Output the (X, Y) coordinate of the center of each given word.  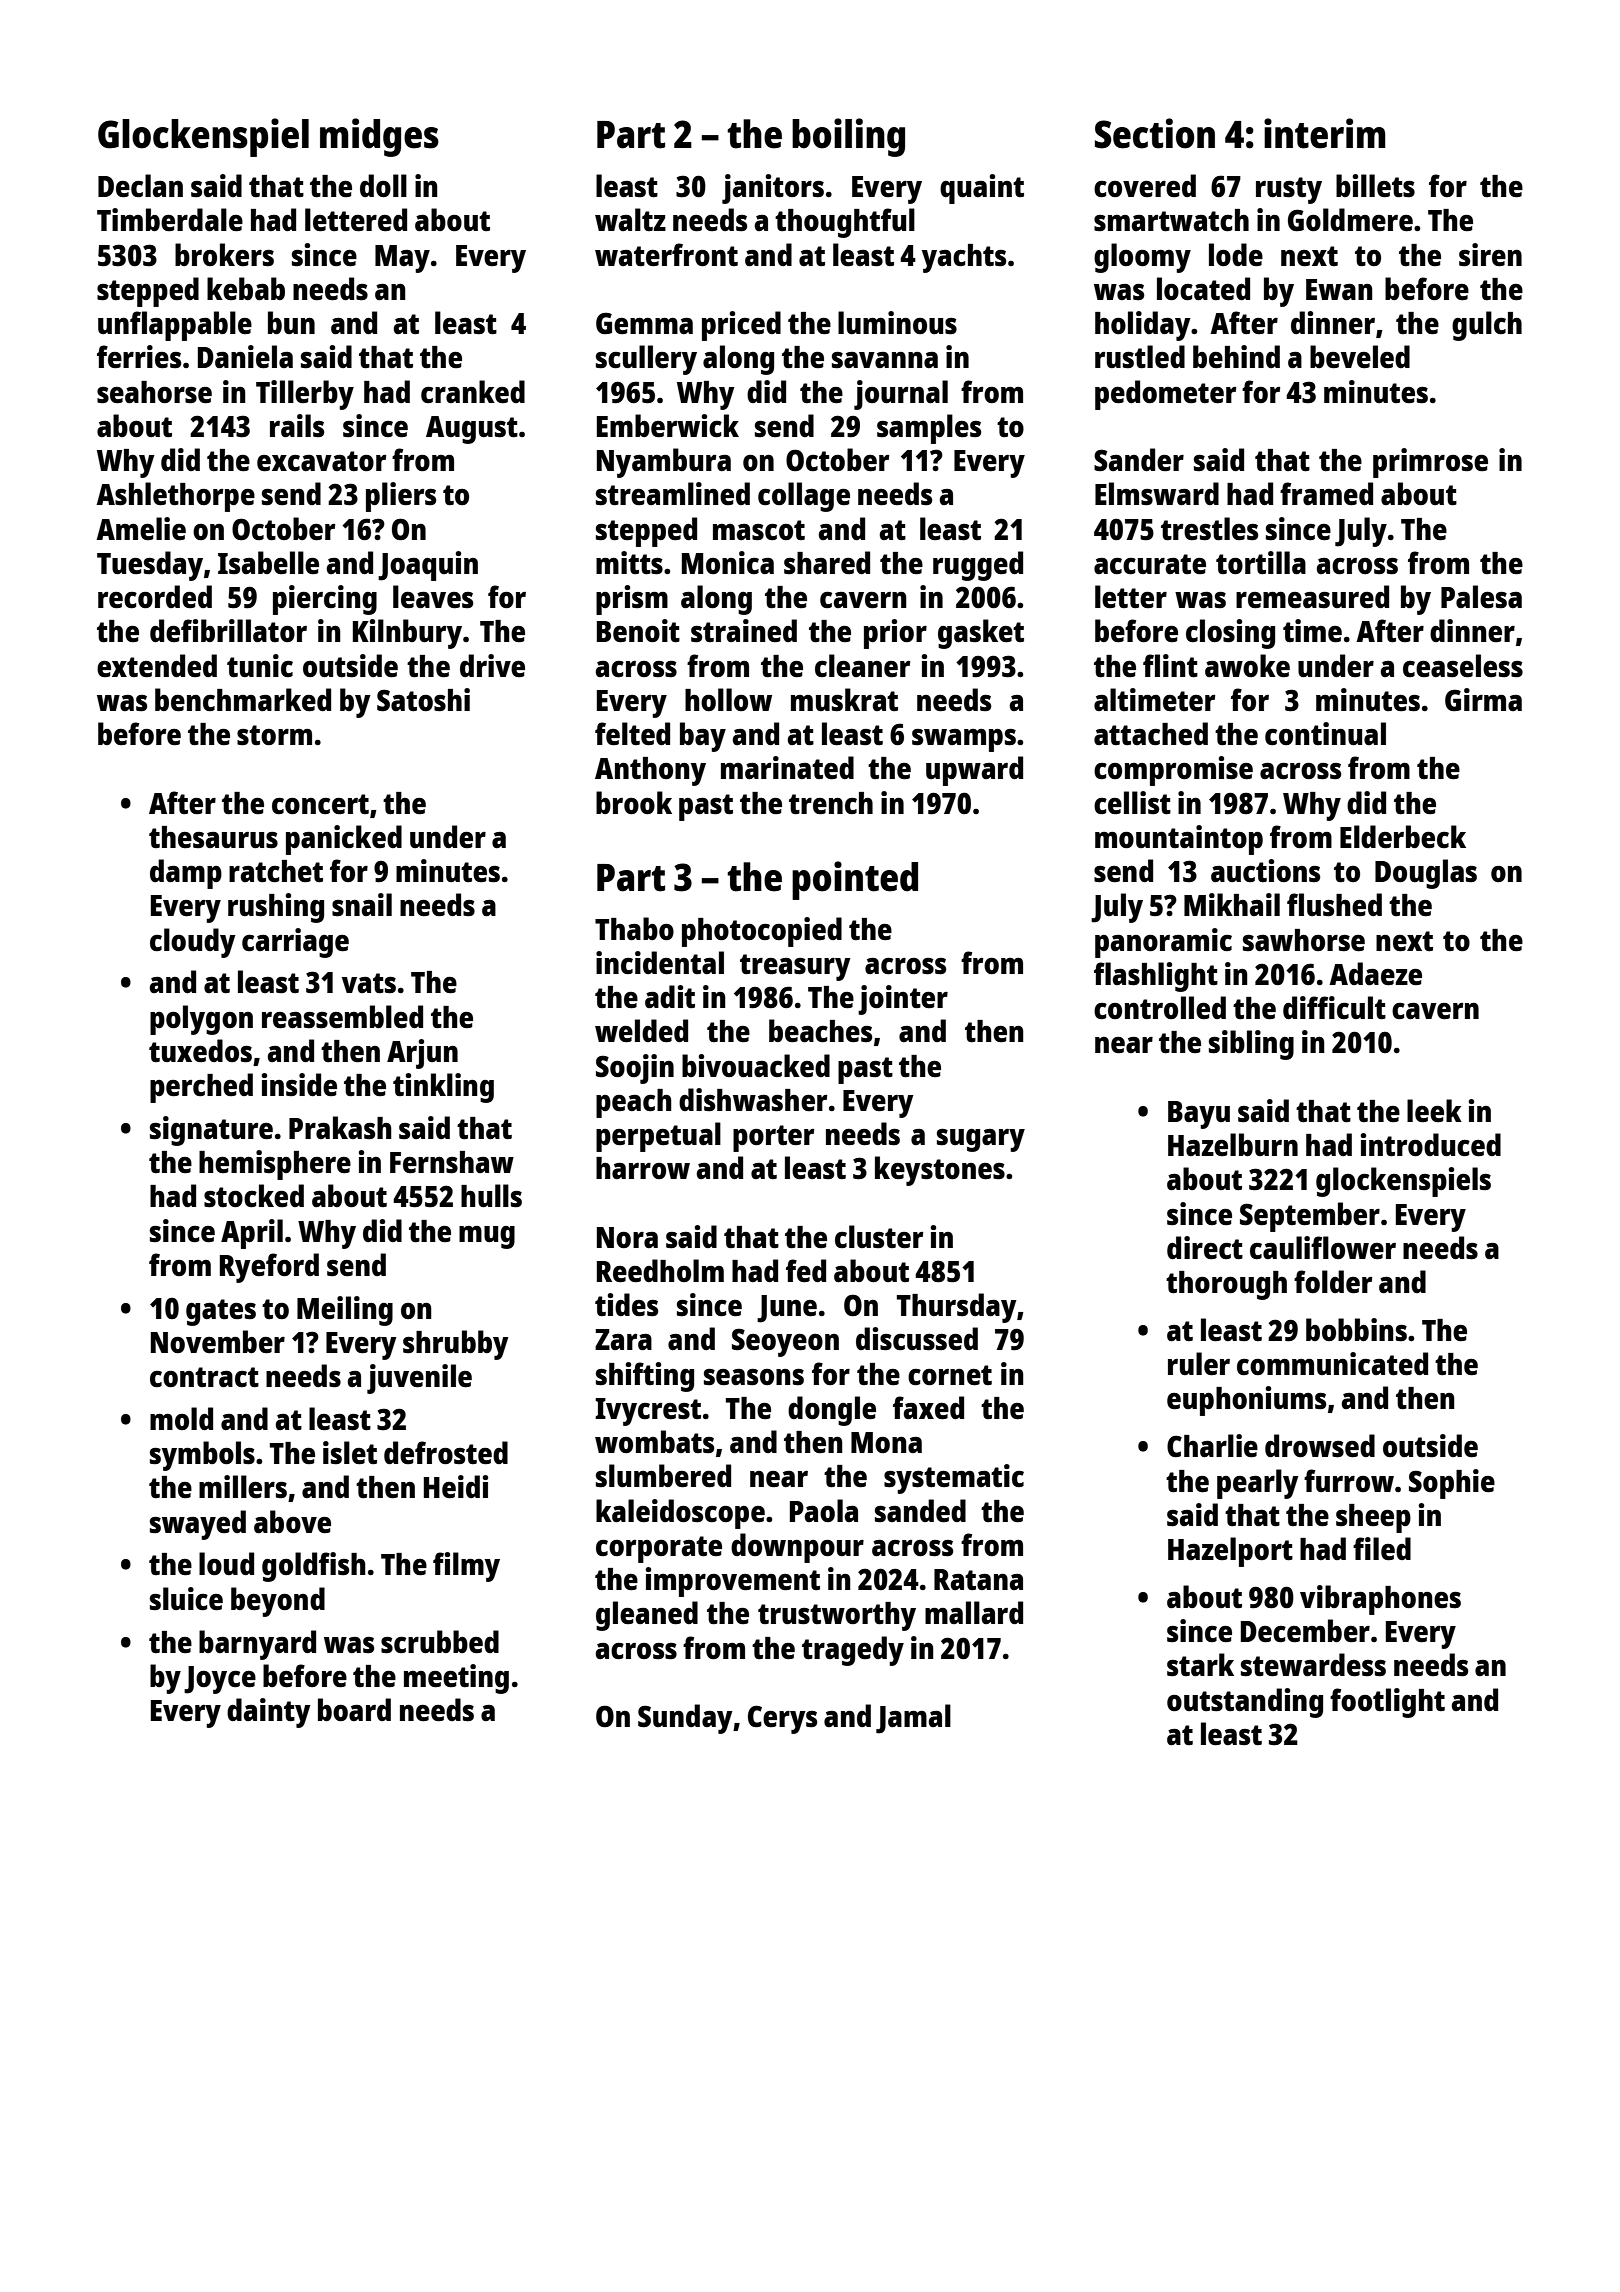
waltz (630, 219)
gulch (1487, 326)
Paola (824, 1510)
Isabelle (268, 563)
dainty (269, 1713)
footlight (1387, 1703)
